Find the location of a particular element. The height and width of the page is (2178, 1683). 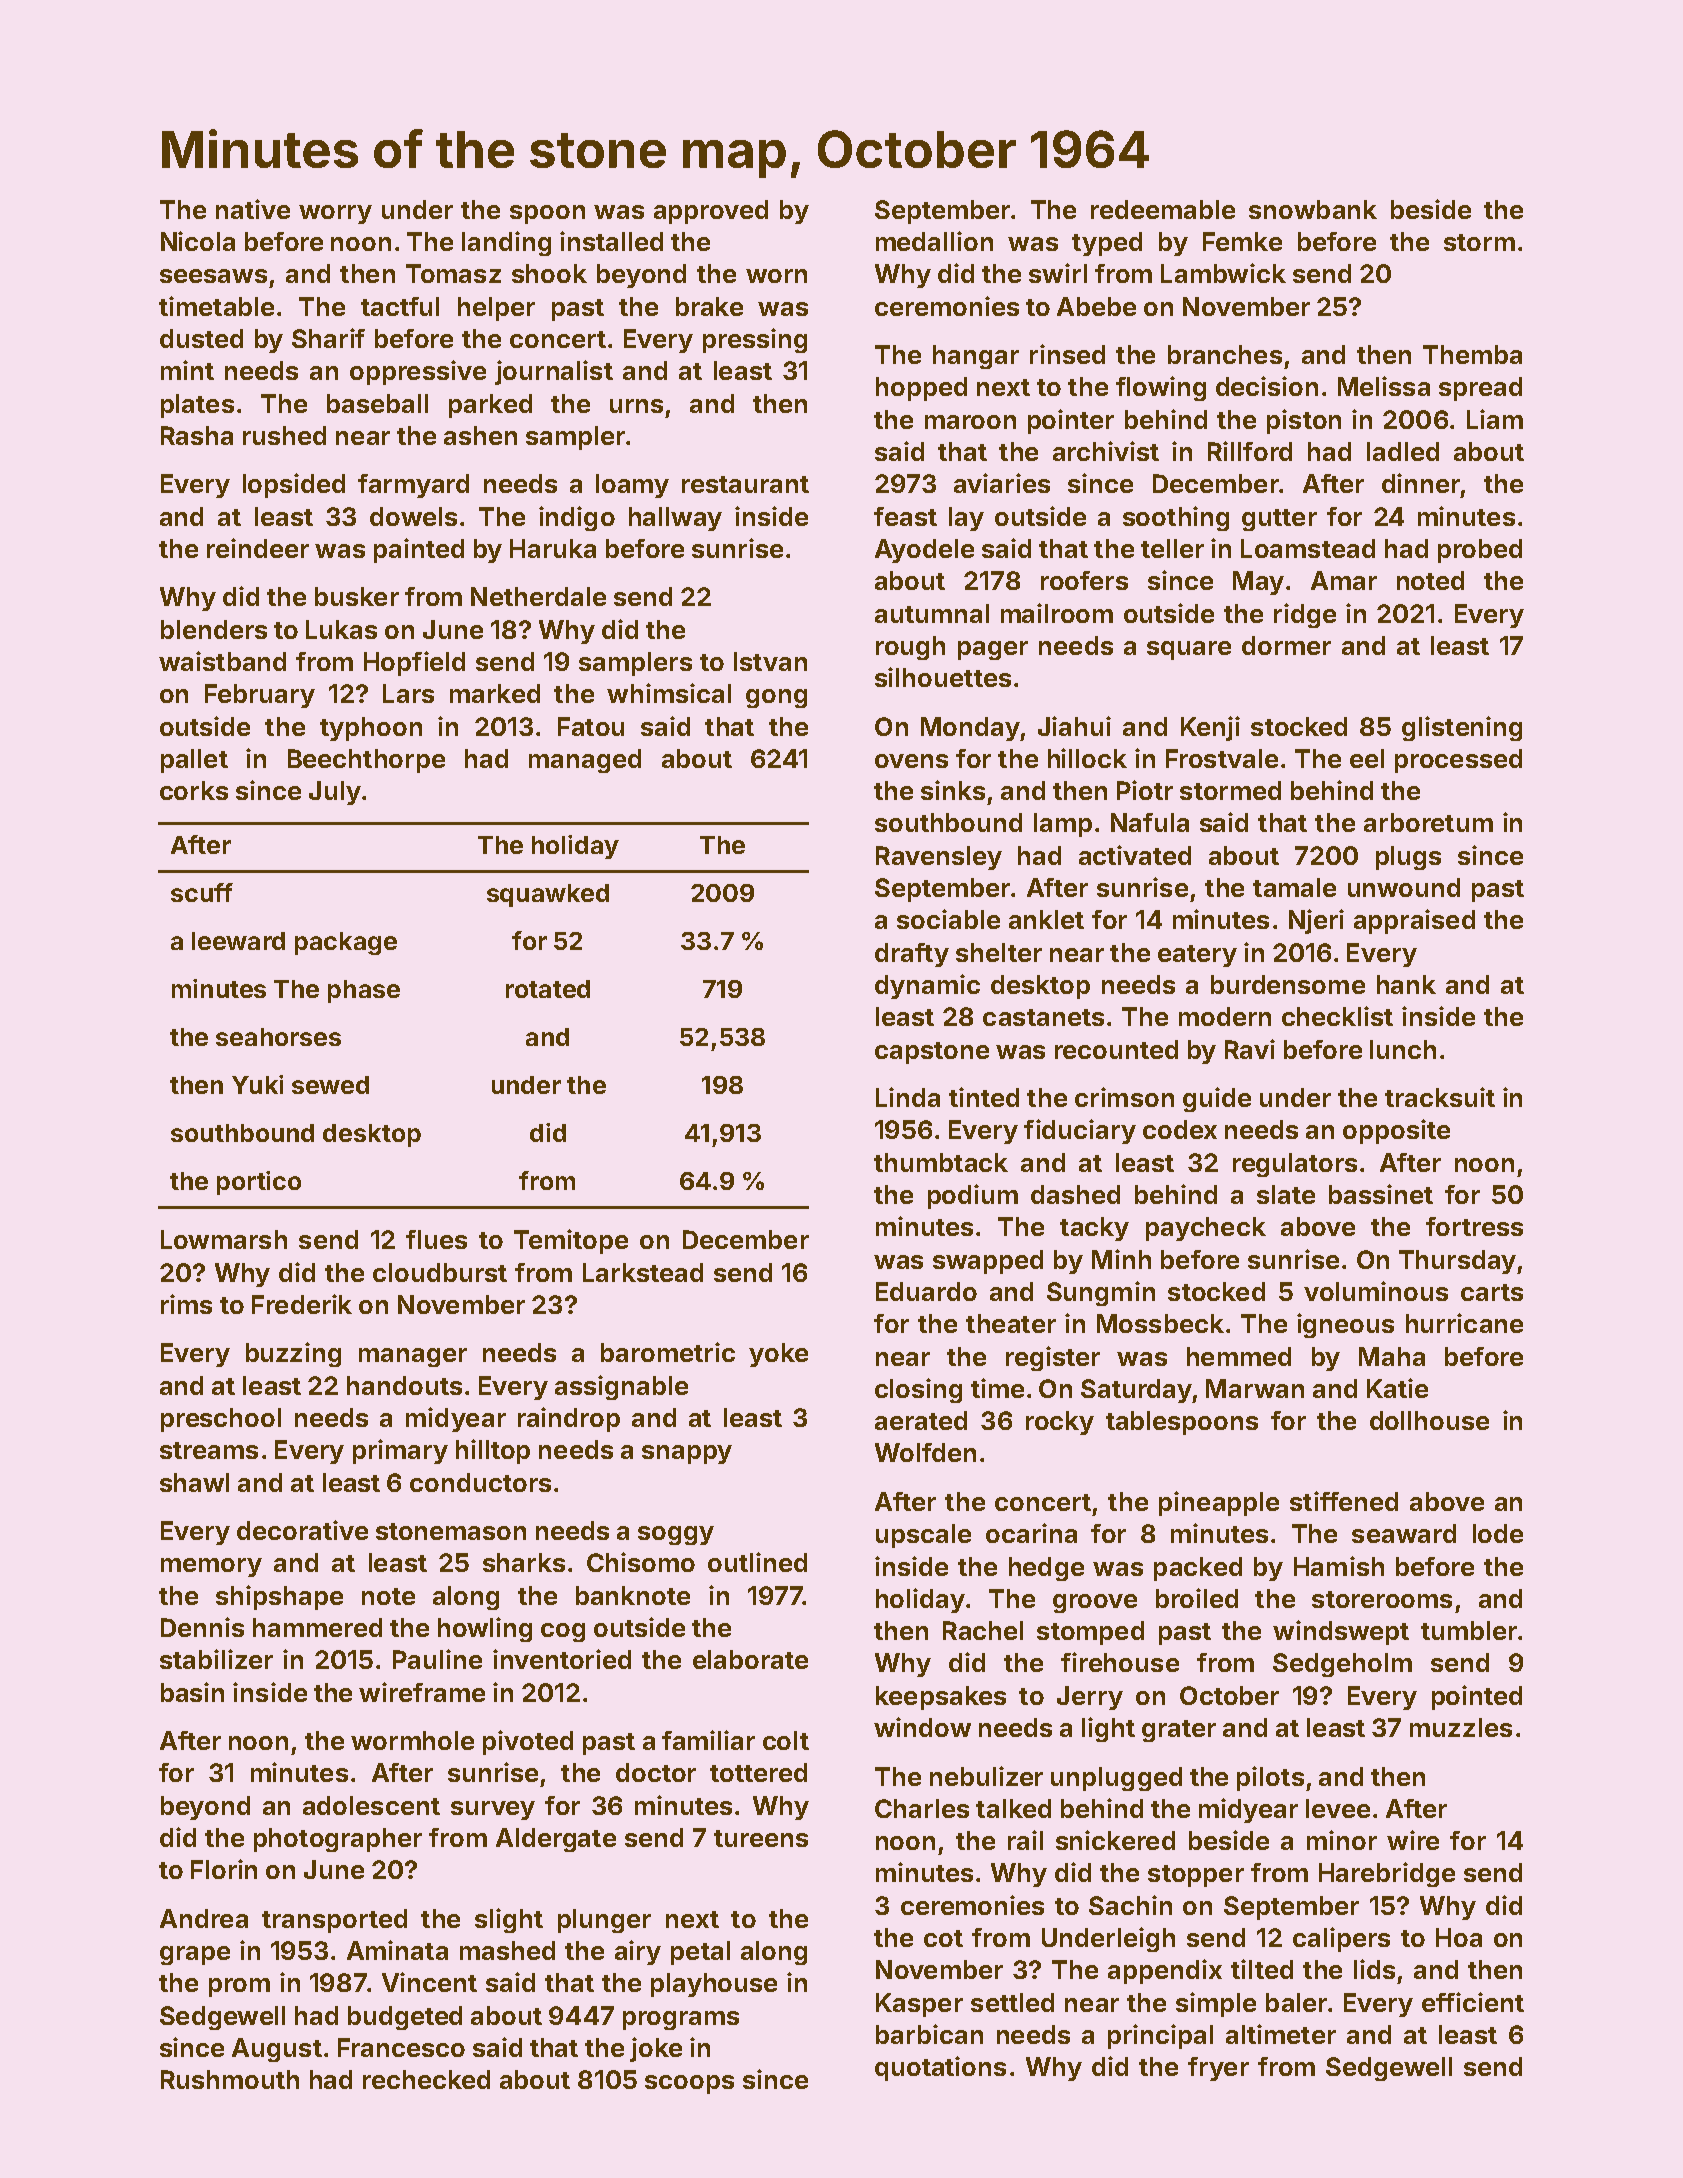

rechecked is located at coordinates (426, 2079).
